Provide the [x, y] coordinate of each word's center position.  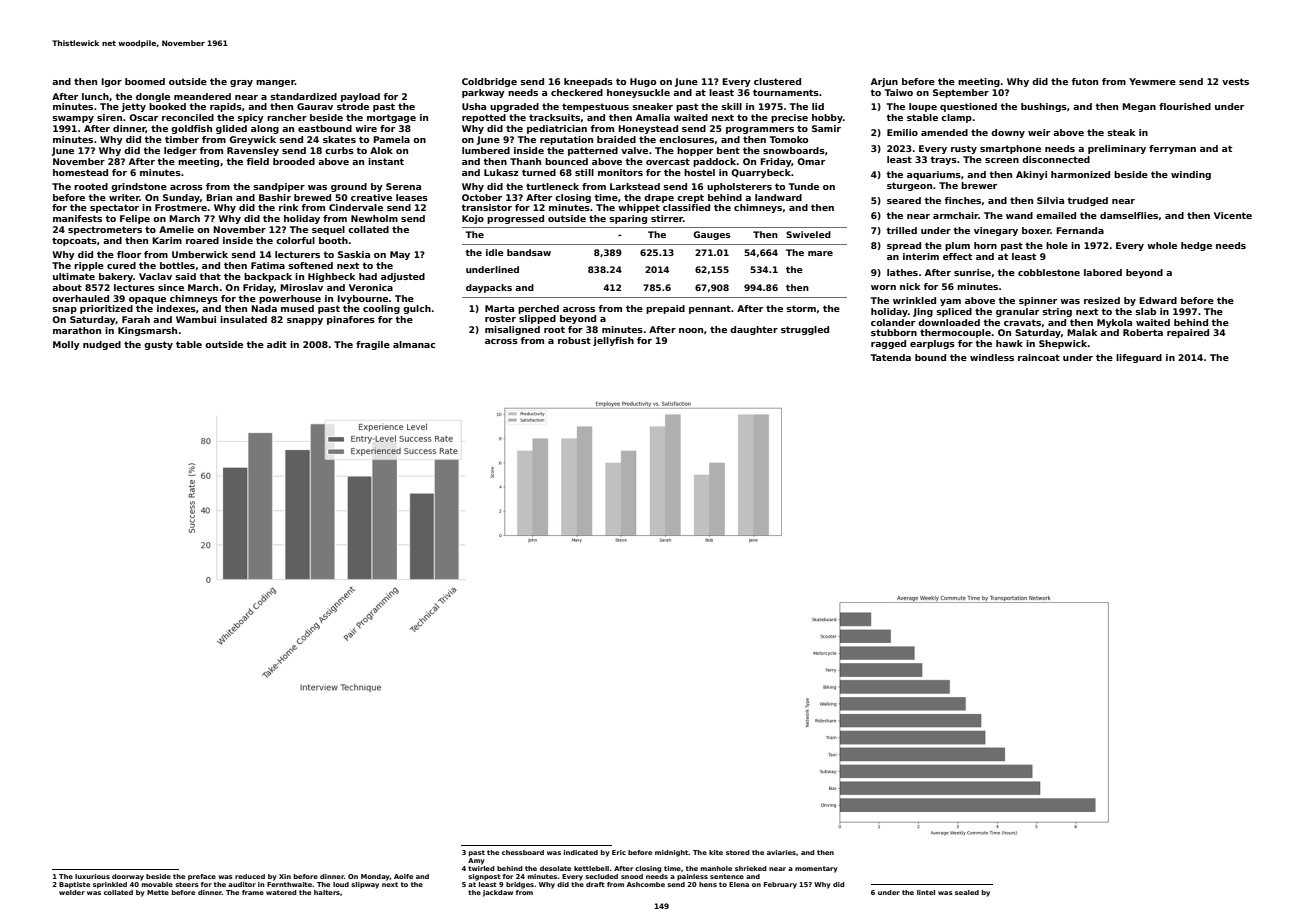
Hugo [643, 82]
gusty [158, 345]
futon [1085, 81]
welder [72, 892]
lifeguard [1139, 358]
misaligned [512, 330]
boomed [145, 81]
